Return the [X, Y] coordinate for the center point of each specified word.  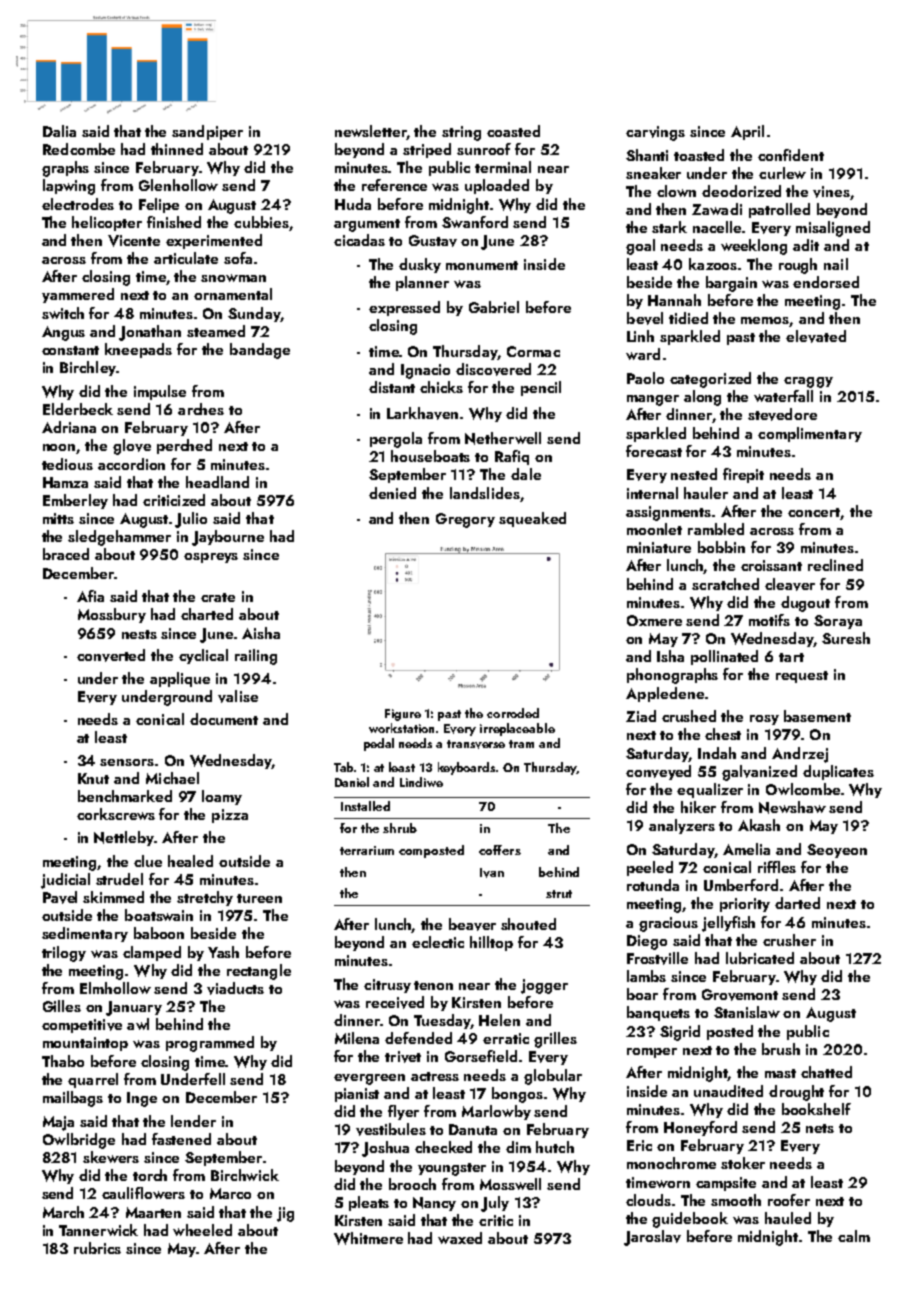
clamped [152, 953]
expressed [404, 308]
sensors [127, 762]
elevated [816, 336]
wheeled [202, 1230]
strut [559, 894]
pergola [396, 440]
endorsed [826, 282]
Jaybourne [228, 538]
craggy [808, 382]
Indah [717, 753]
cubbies [261, 222]
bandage [260, 351]
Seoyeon [837, 851]
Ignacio [425, 371]
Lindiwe [421, 782]
